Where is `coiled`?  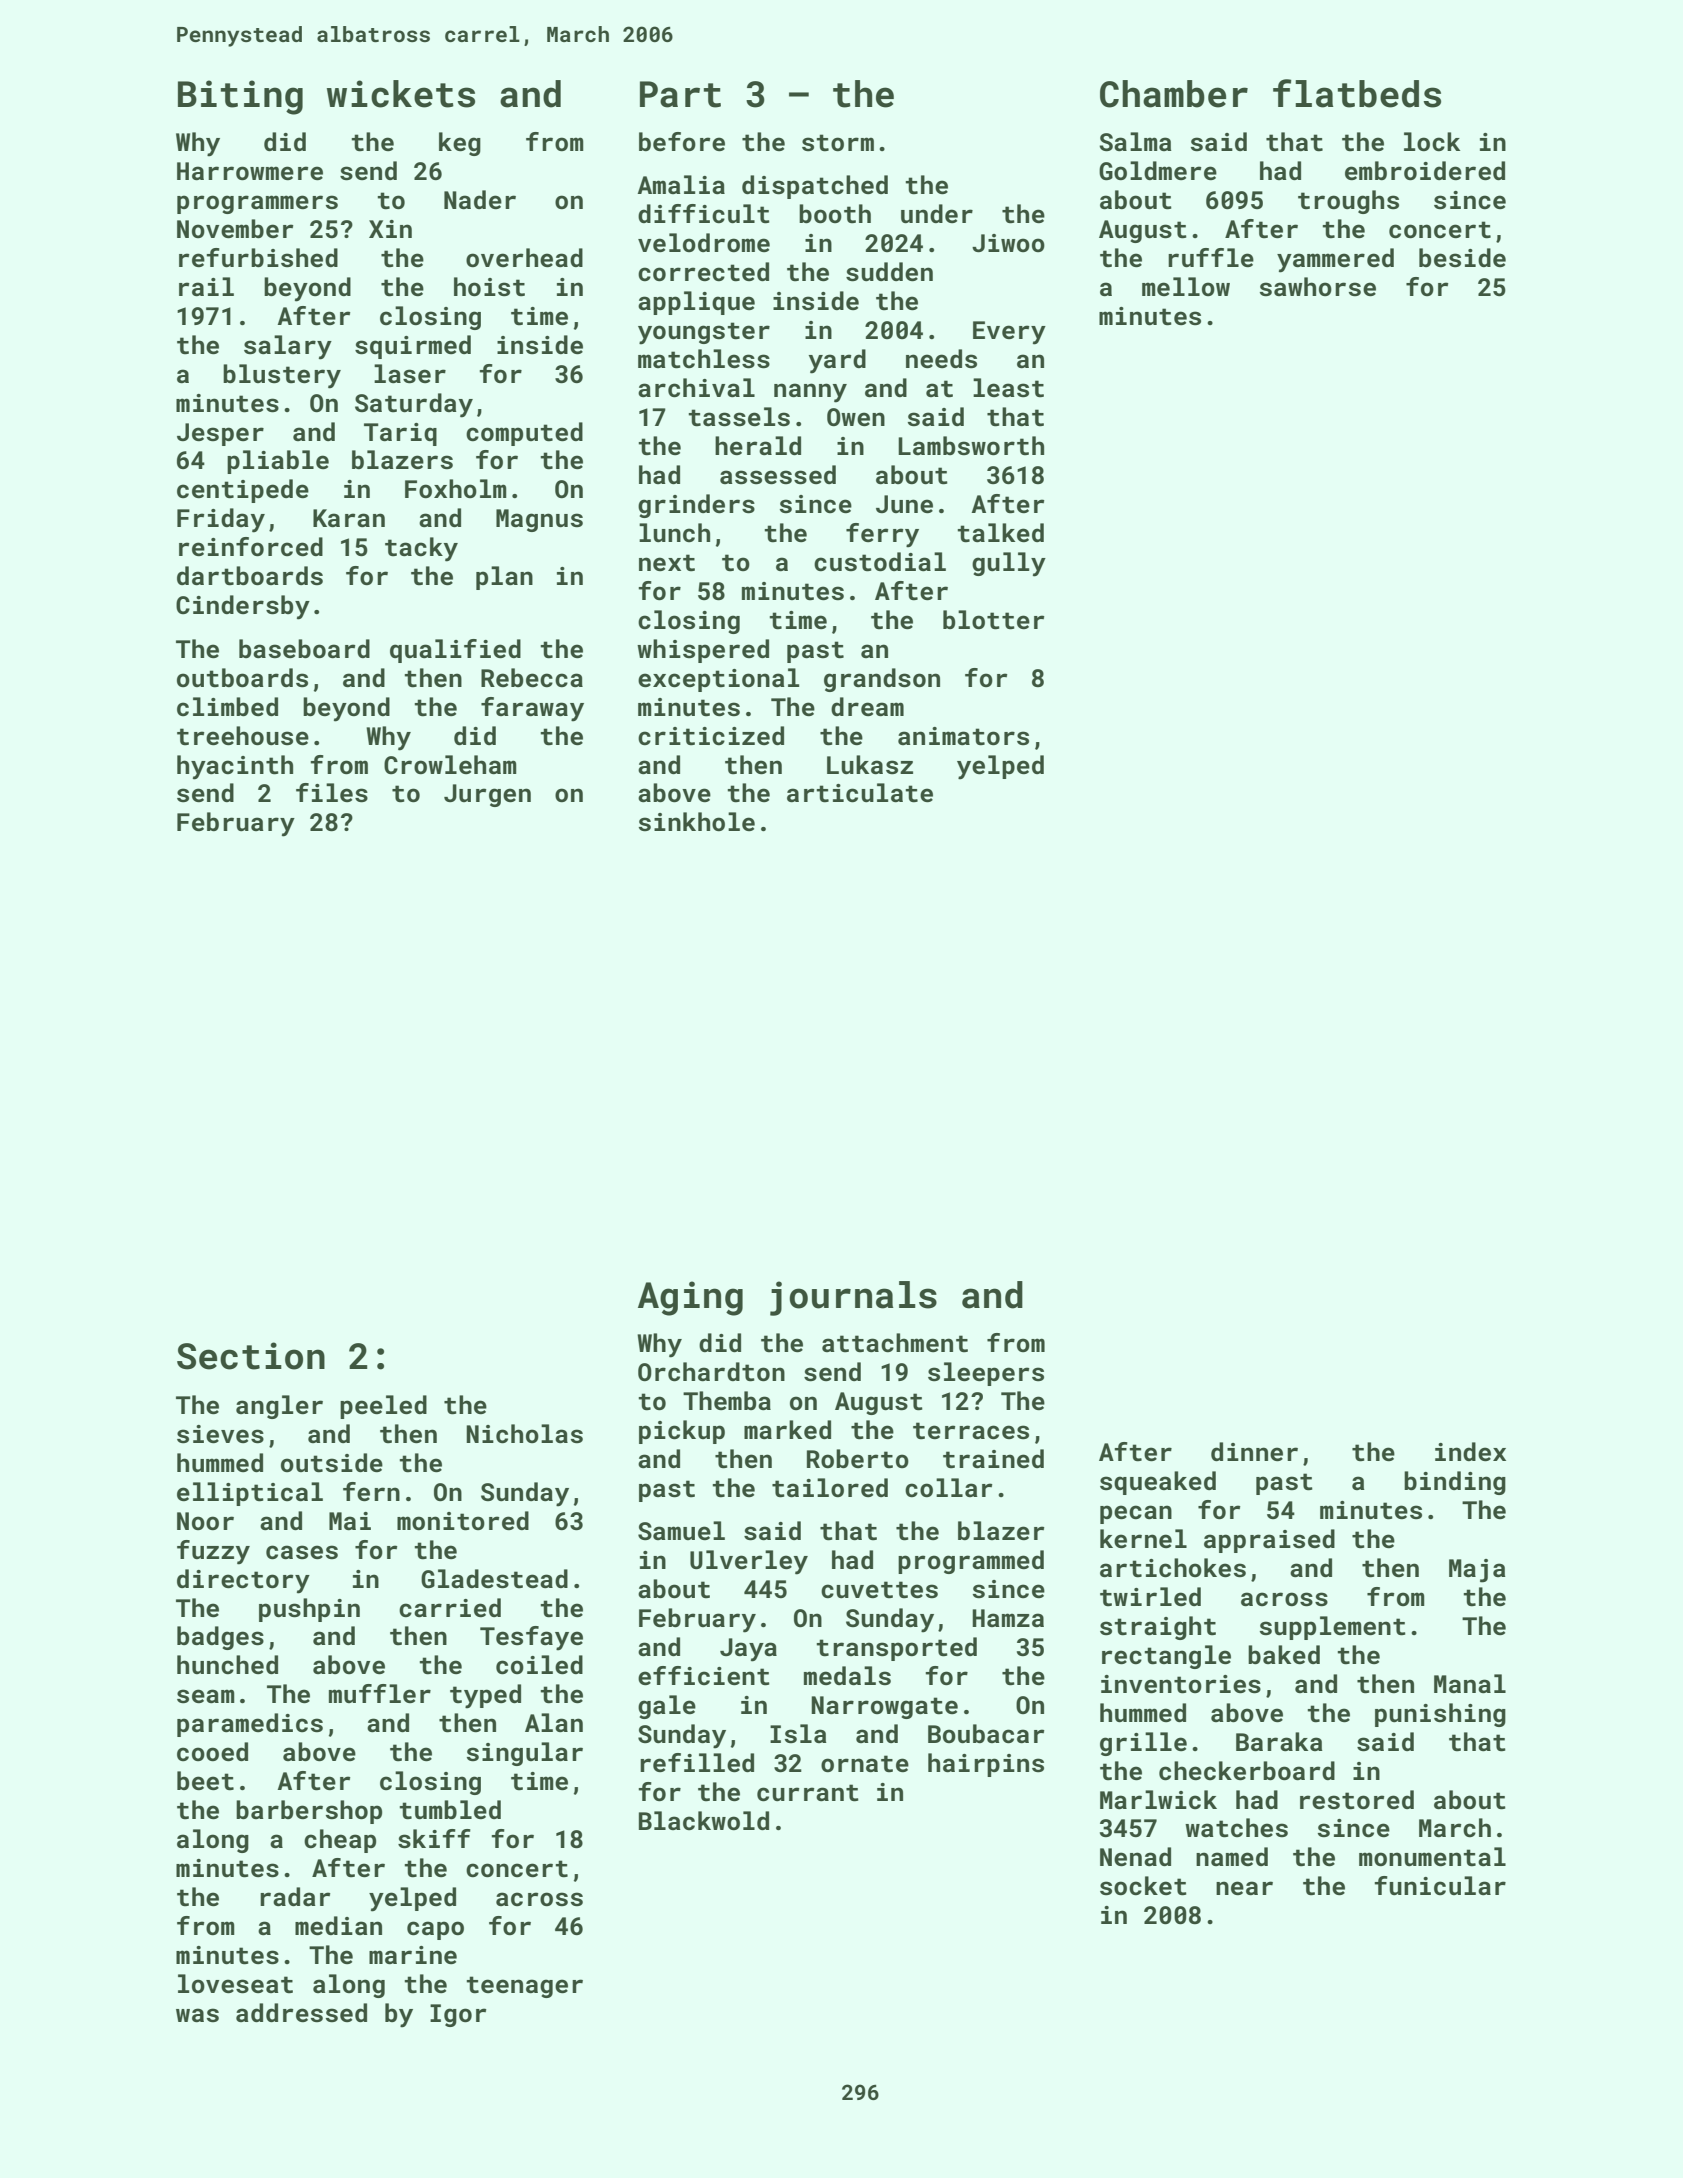
coiled is located at coordinates (539, 1665).
